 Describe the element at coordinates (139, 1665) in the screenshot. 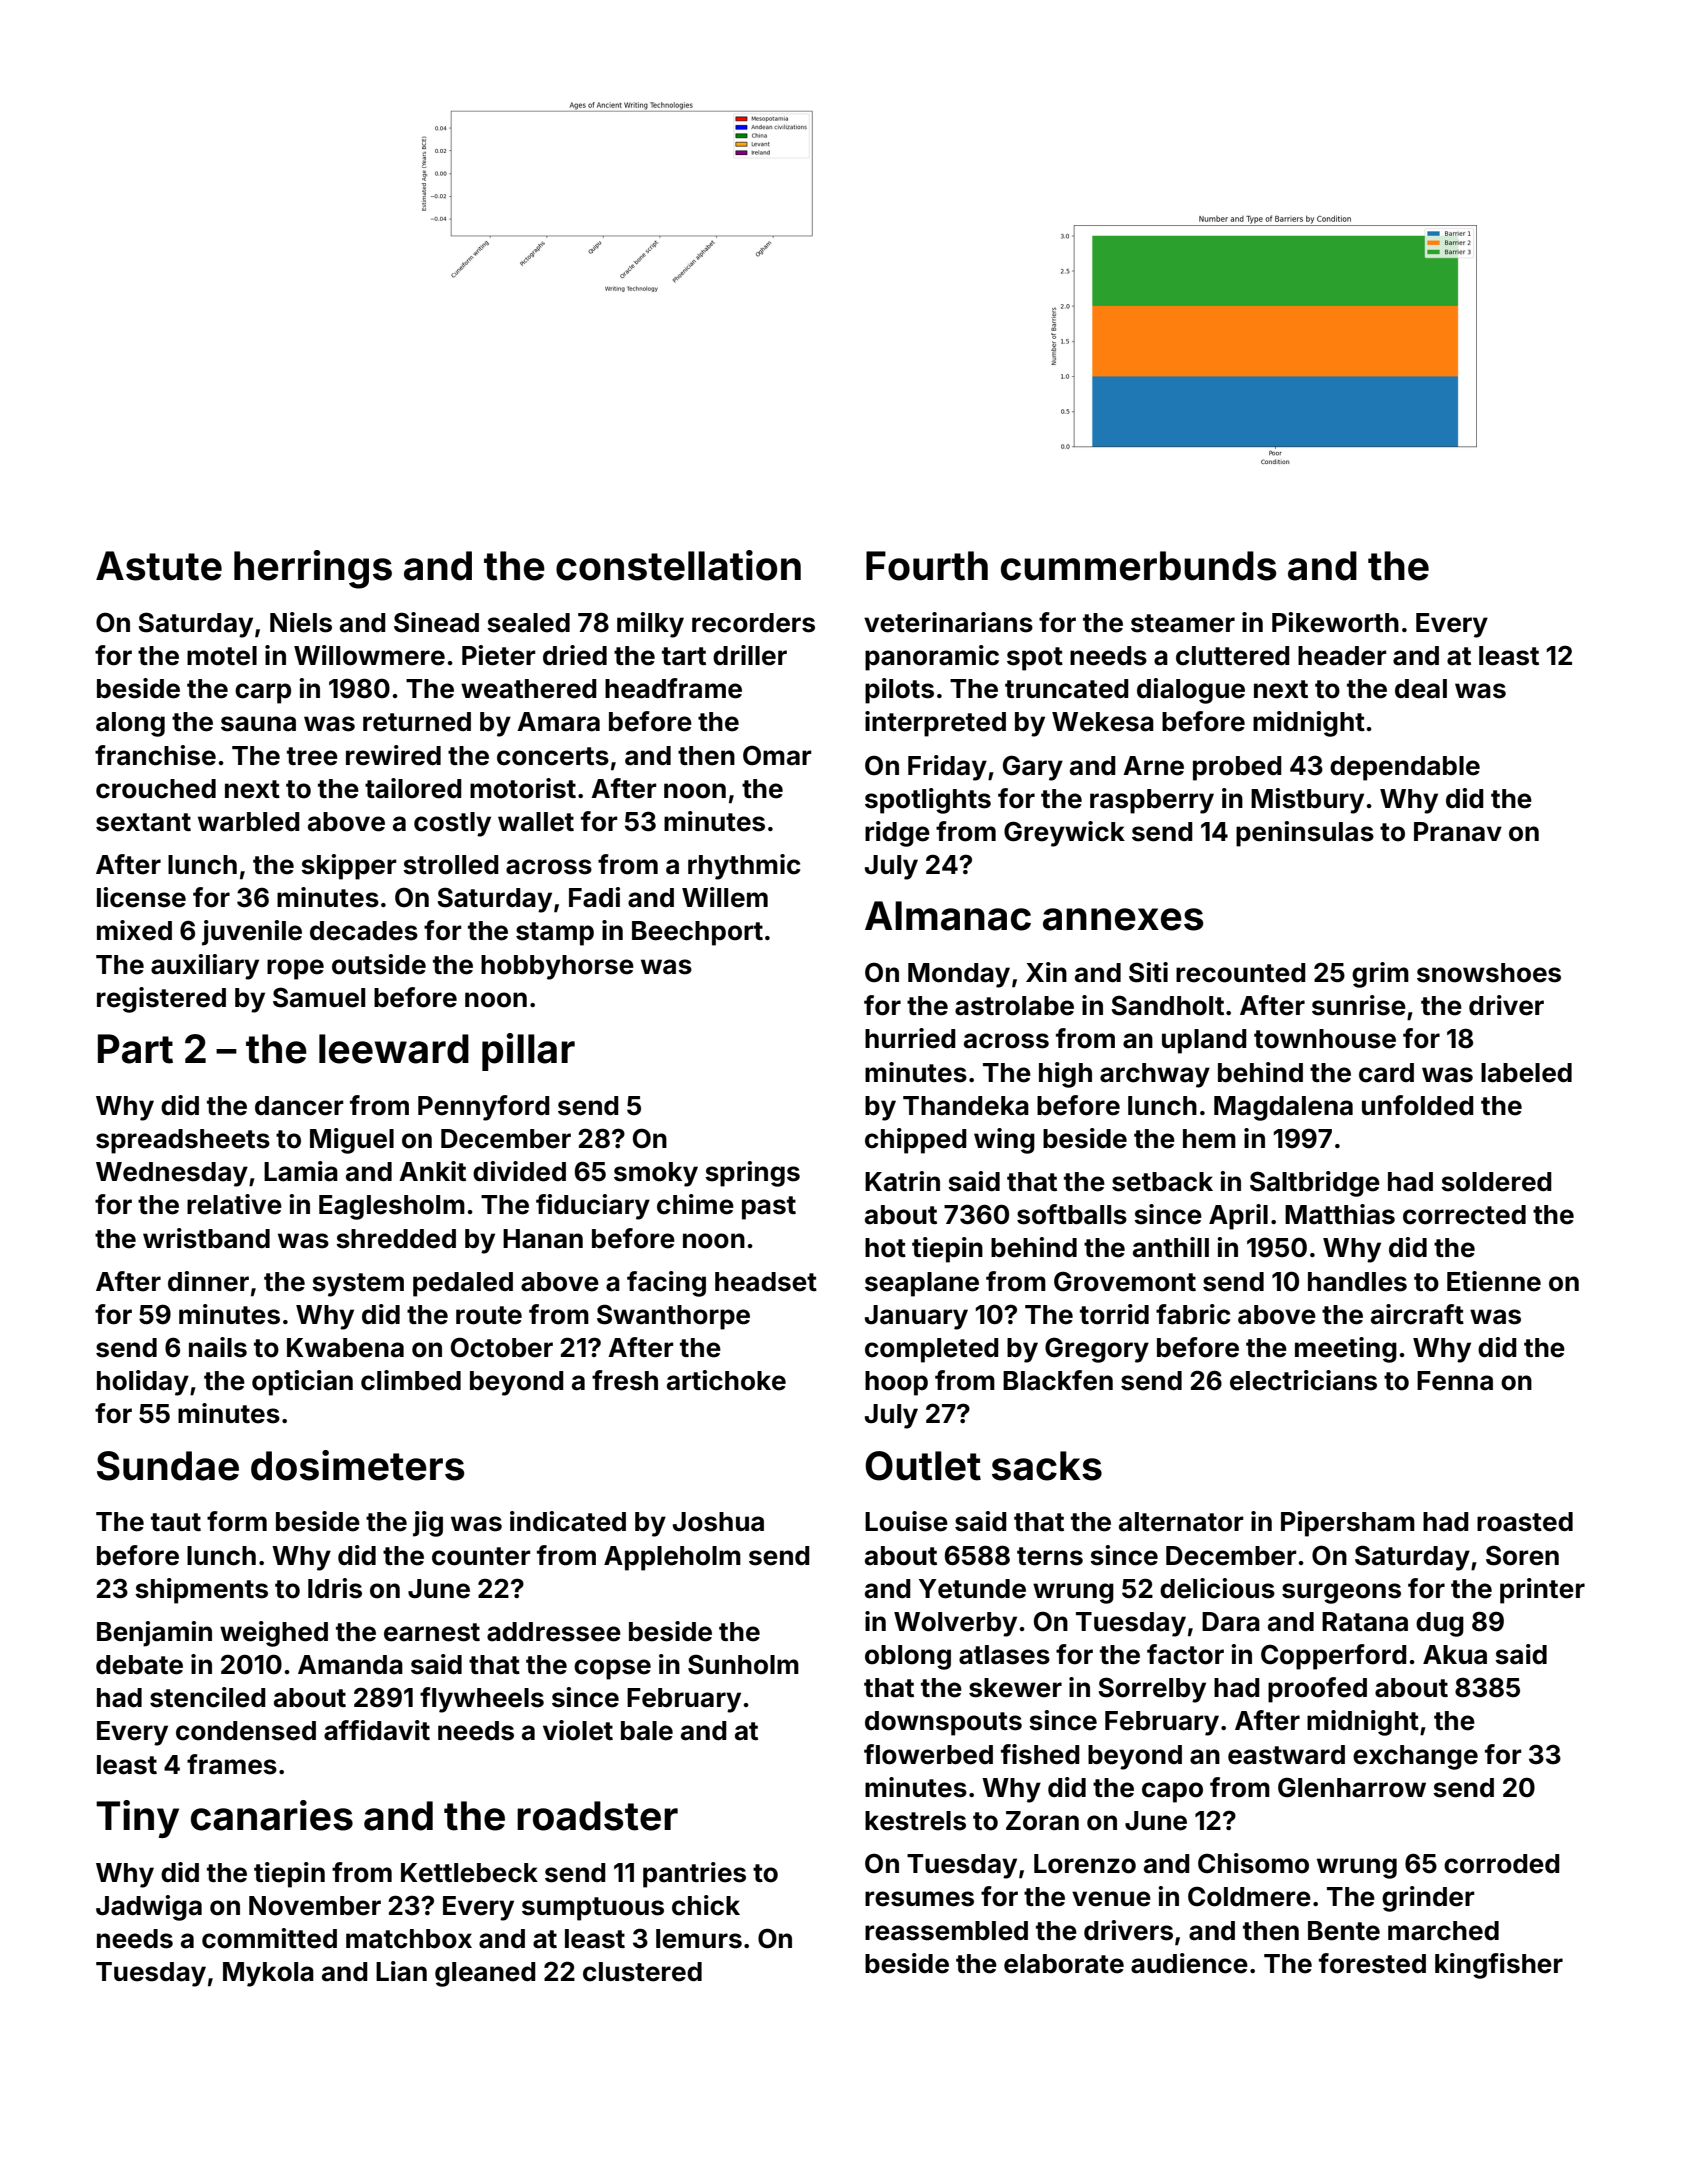

I see `debate` at that location.
